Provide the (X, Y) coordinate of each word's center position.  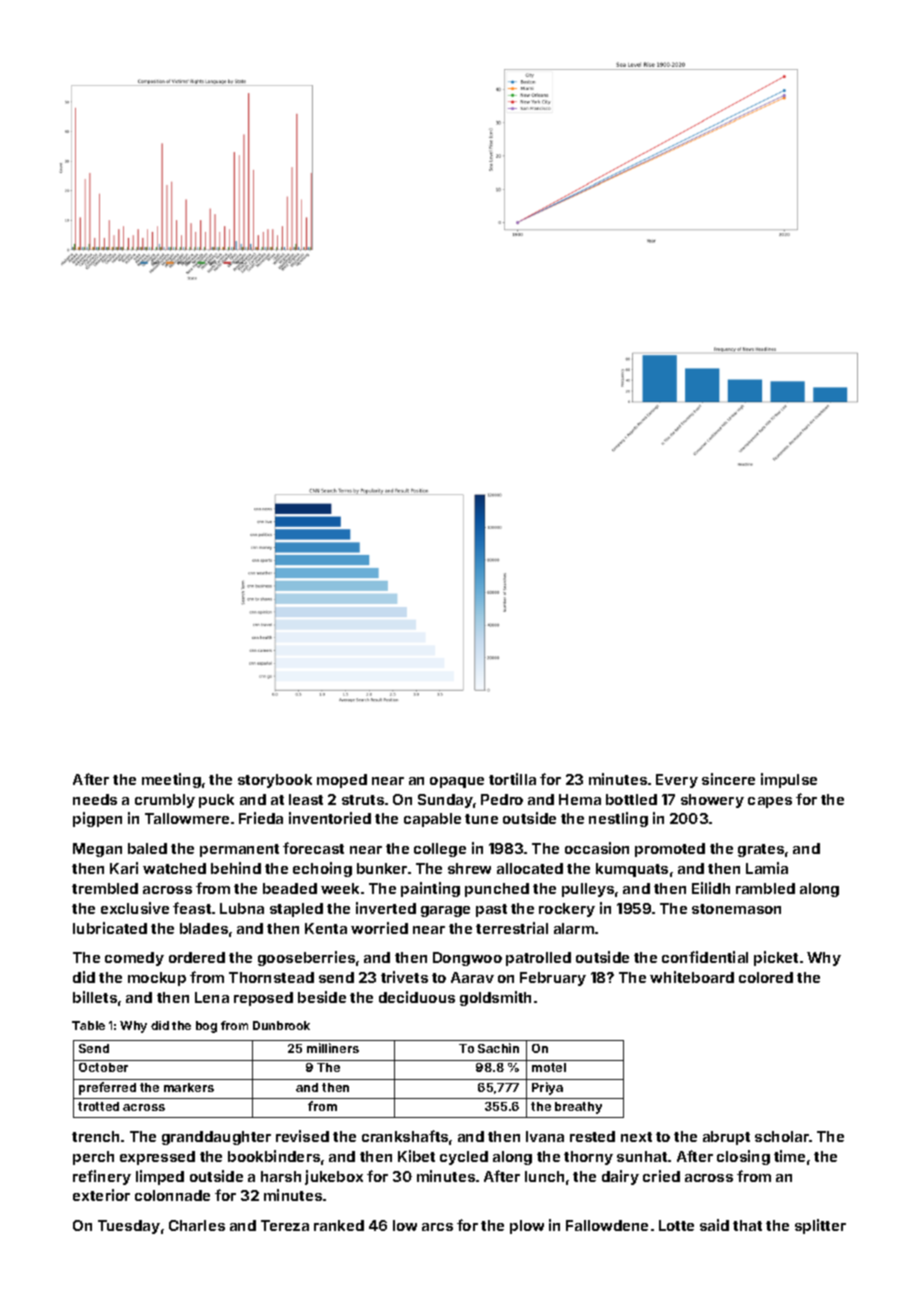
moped (342, 781)
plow (527, 1227)
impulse (789, 780)
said (714, 1225)
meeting (171, 780)
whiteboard (692, 977)
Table (88, 1025)
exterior (101, 1195)
